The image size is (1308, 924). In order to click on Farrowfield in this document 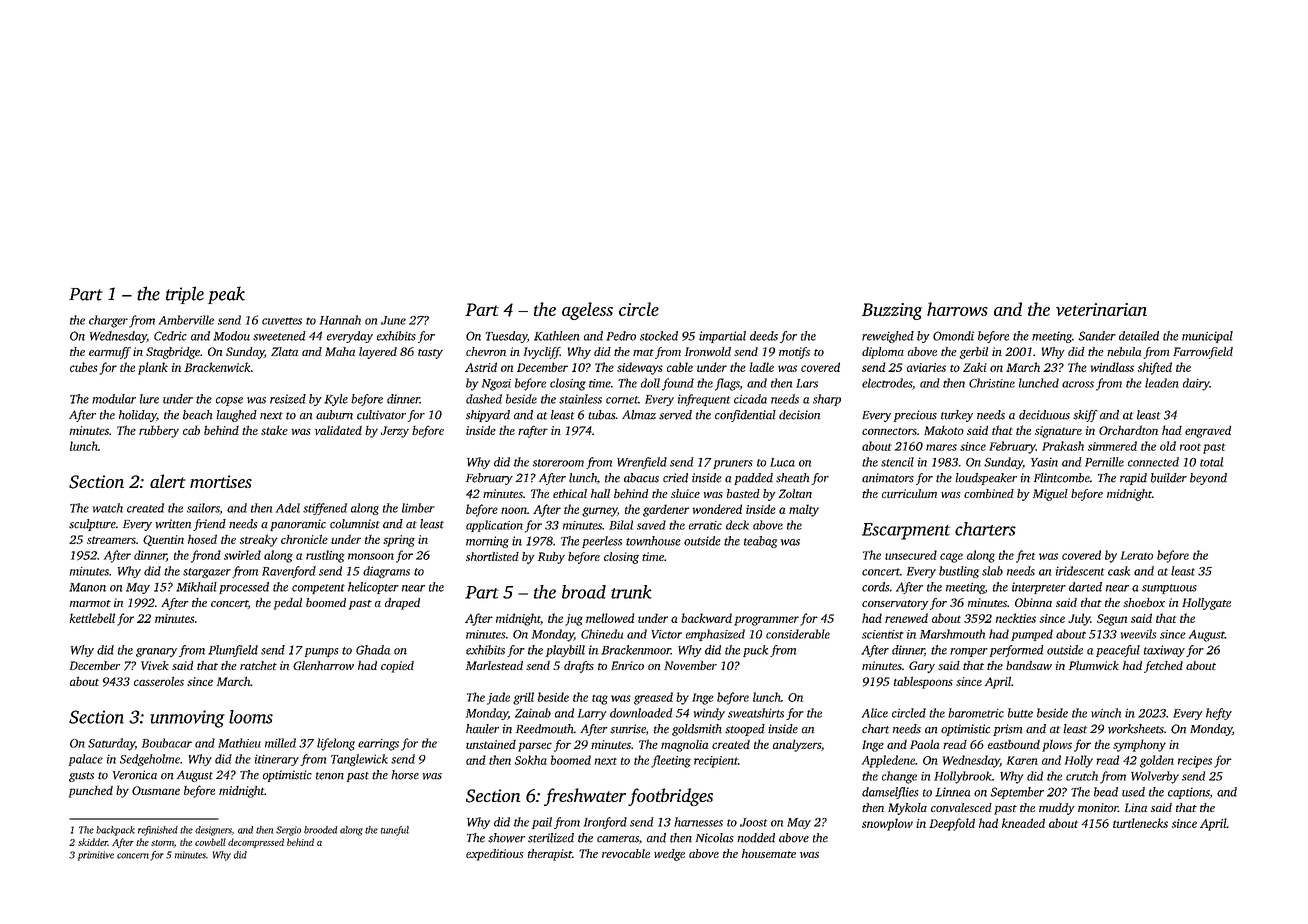, I will do `click(1203, 353)`.
